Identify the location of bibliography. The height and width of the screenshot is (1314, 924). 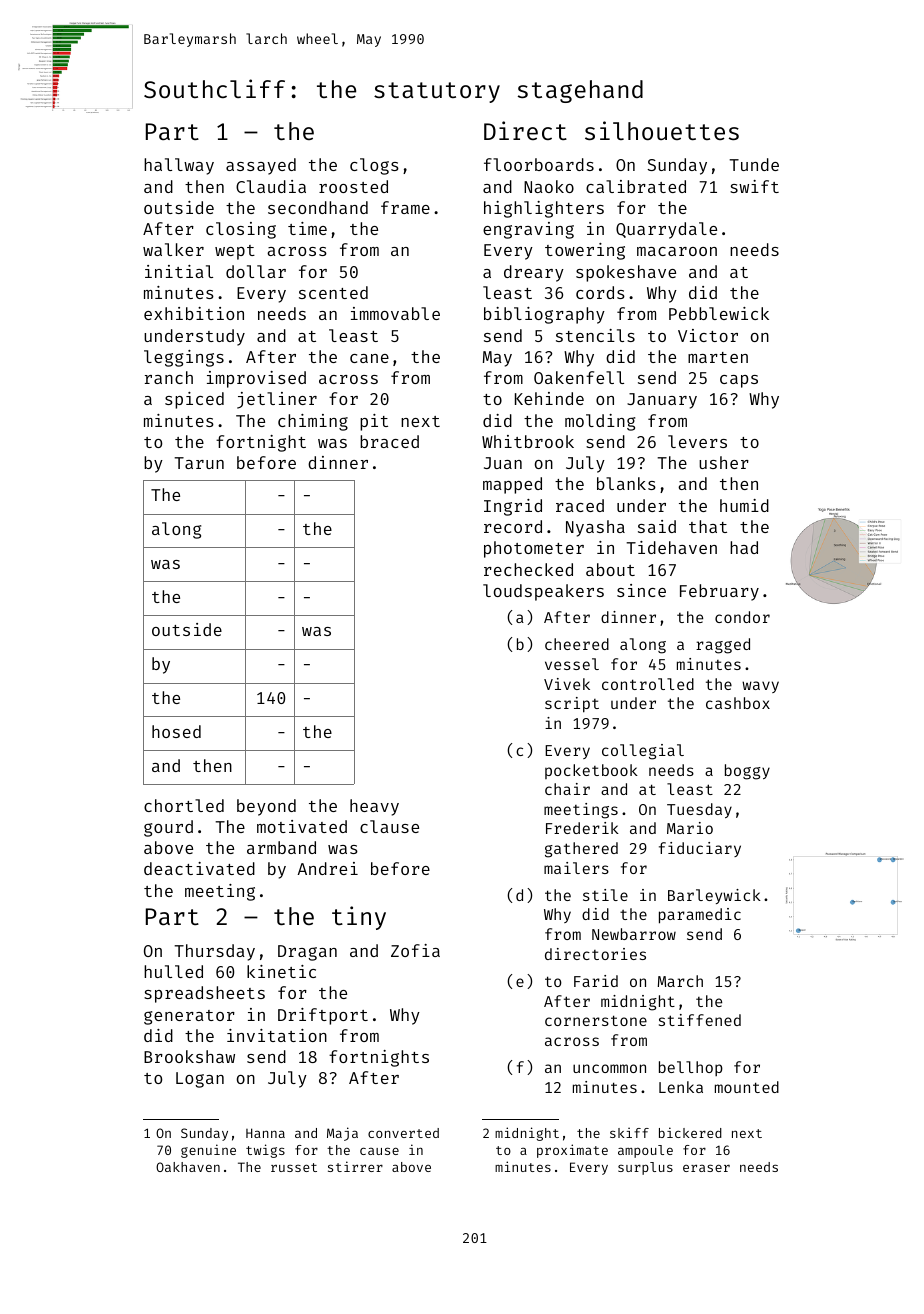
(544, 315).
